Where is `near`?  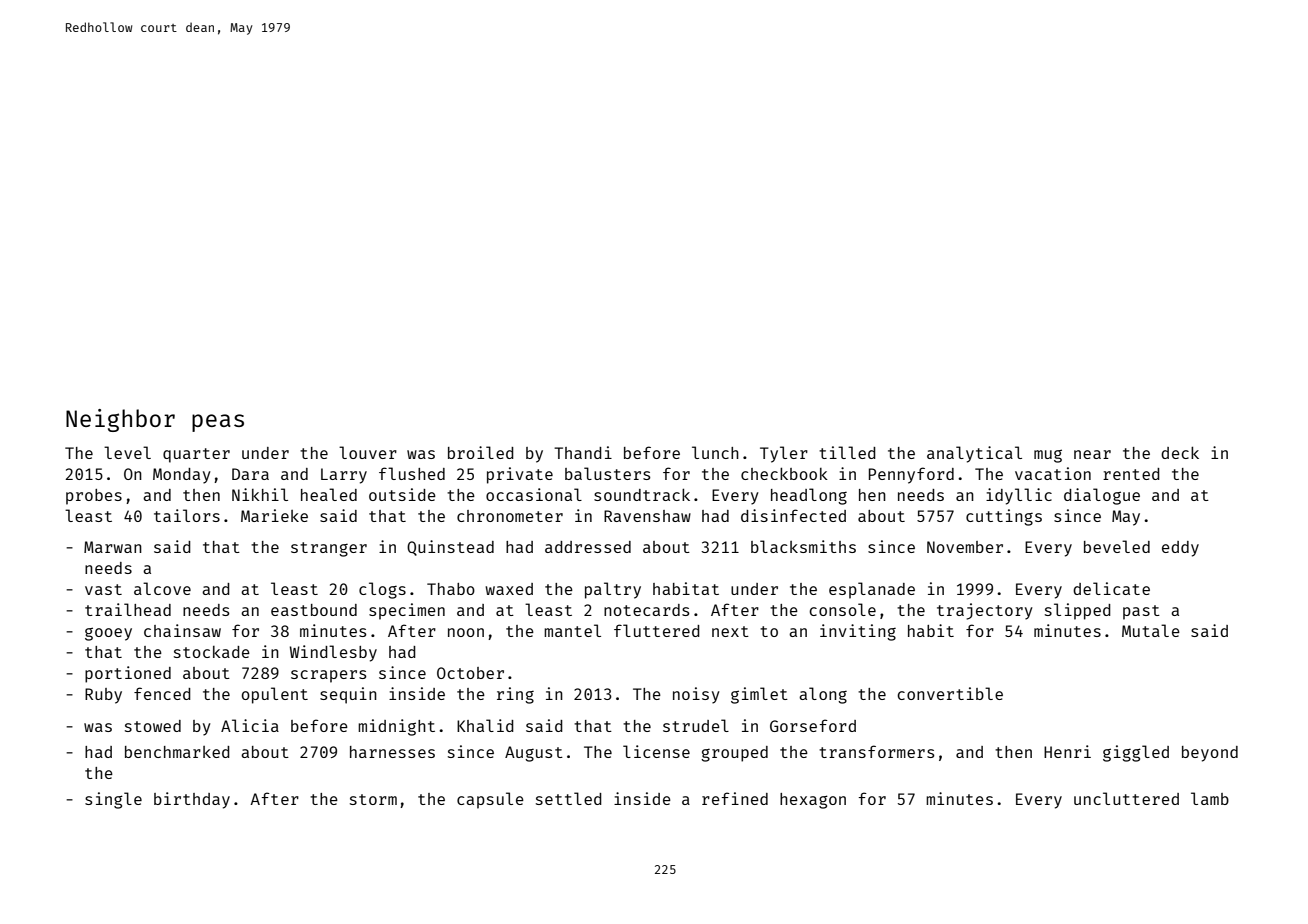
near is located at coordinates (1092, 454).
